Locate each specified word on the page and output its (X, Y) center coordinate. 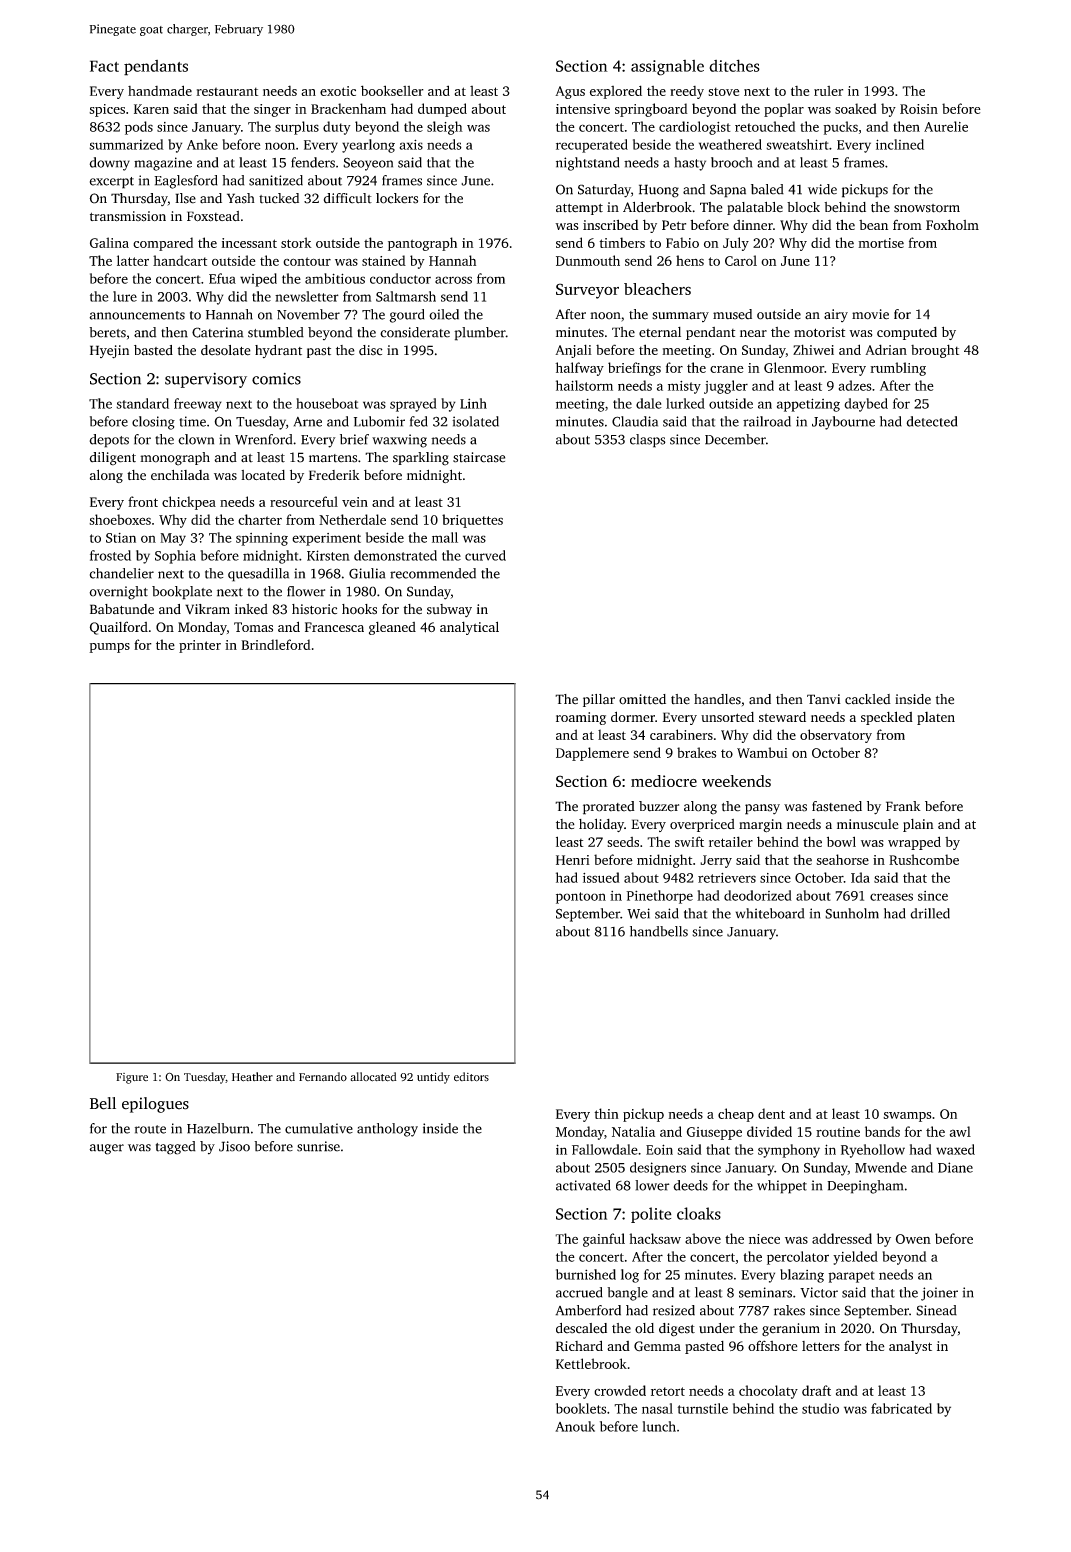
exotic (338, 91)
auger (106, 1149)
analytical (469, 628)
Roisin (919, 109)
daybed (866, 405)
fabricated (901, 1408)
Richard (579, 1345)
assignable (667, 68)
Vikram (207, 609)
